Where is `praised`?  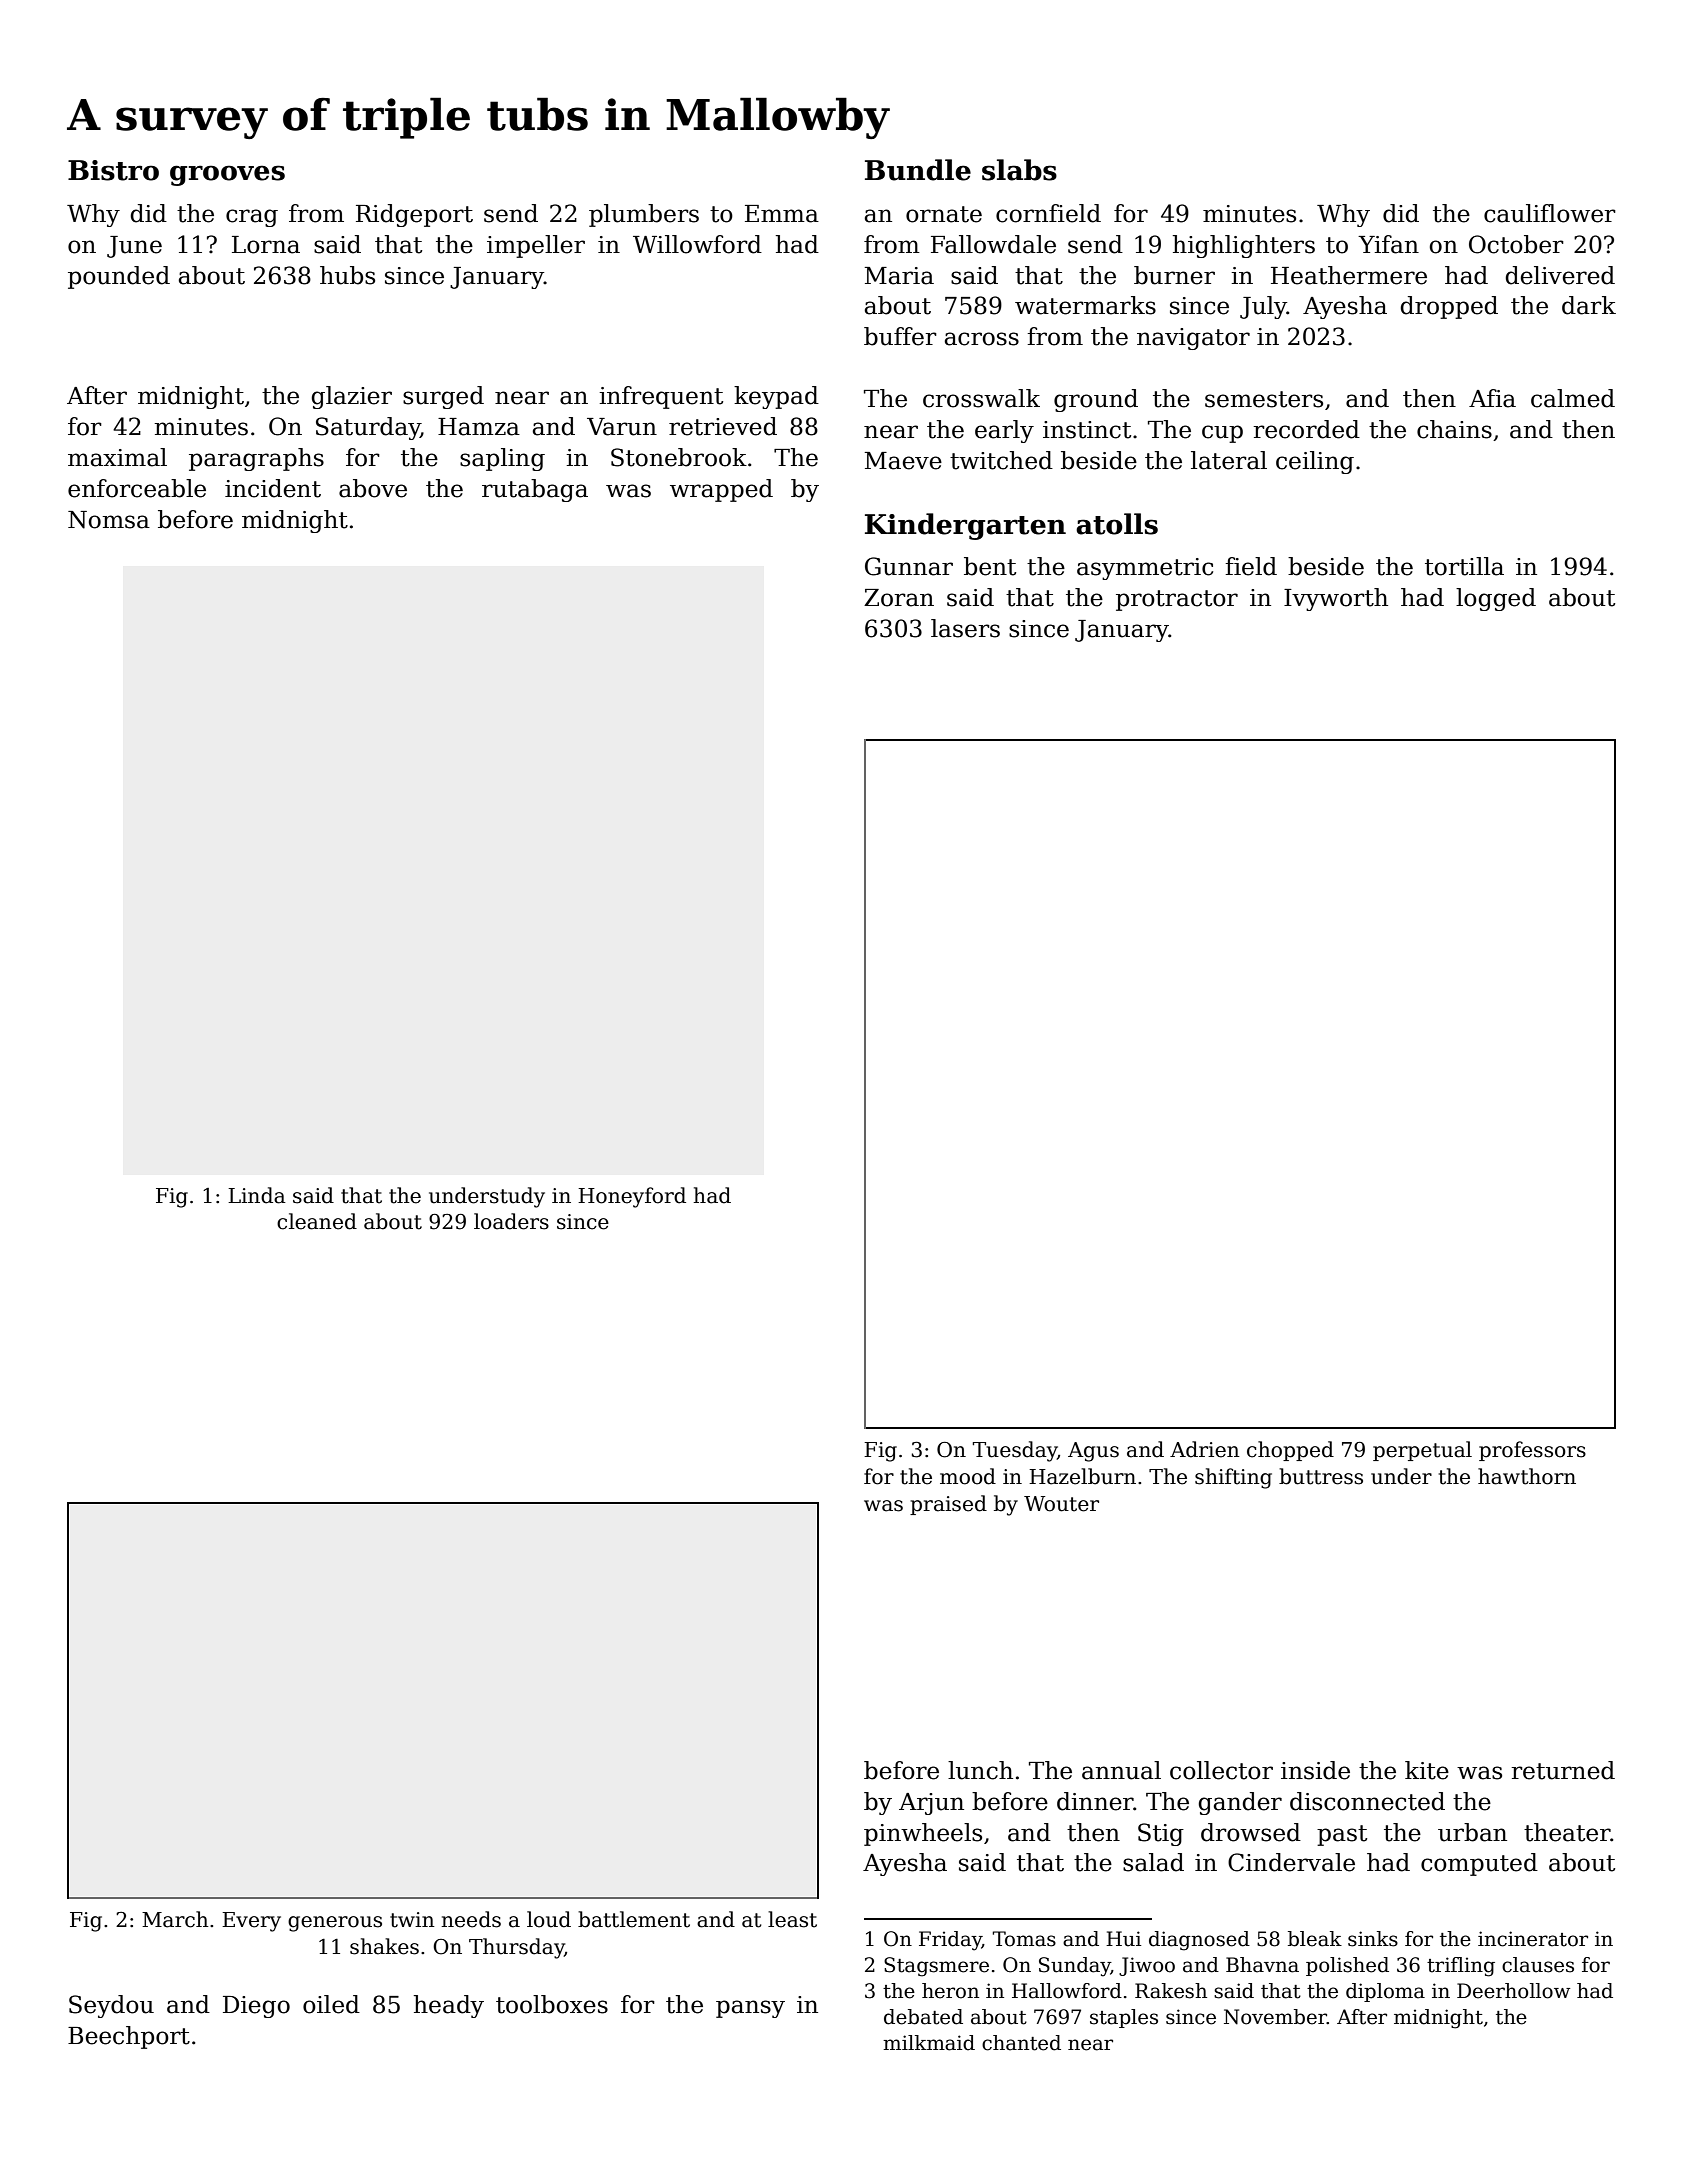
praised is located at coordinates (948, 1505).
